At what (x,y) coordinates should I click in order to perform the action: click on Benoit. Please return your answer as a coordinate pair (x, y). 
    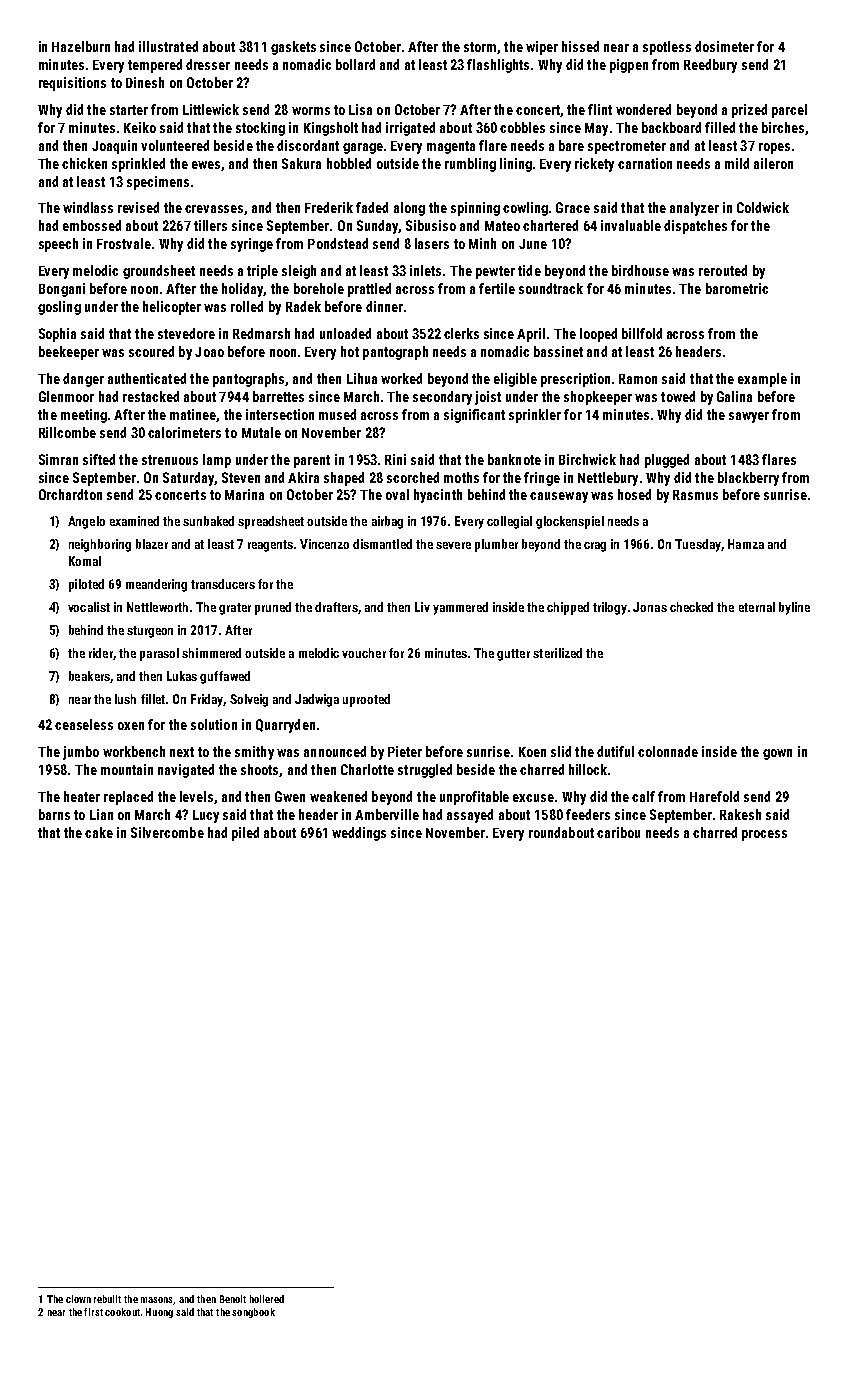
    Looking at the image, I should click on (233, 1299).
